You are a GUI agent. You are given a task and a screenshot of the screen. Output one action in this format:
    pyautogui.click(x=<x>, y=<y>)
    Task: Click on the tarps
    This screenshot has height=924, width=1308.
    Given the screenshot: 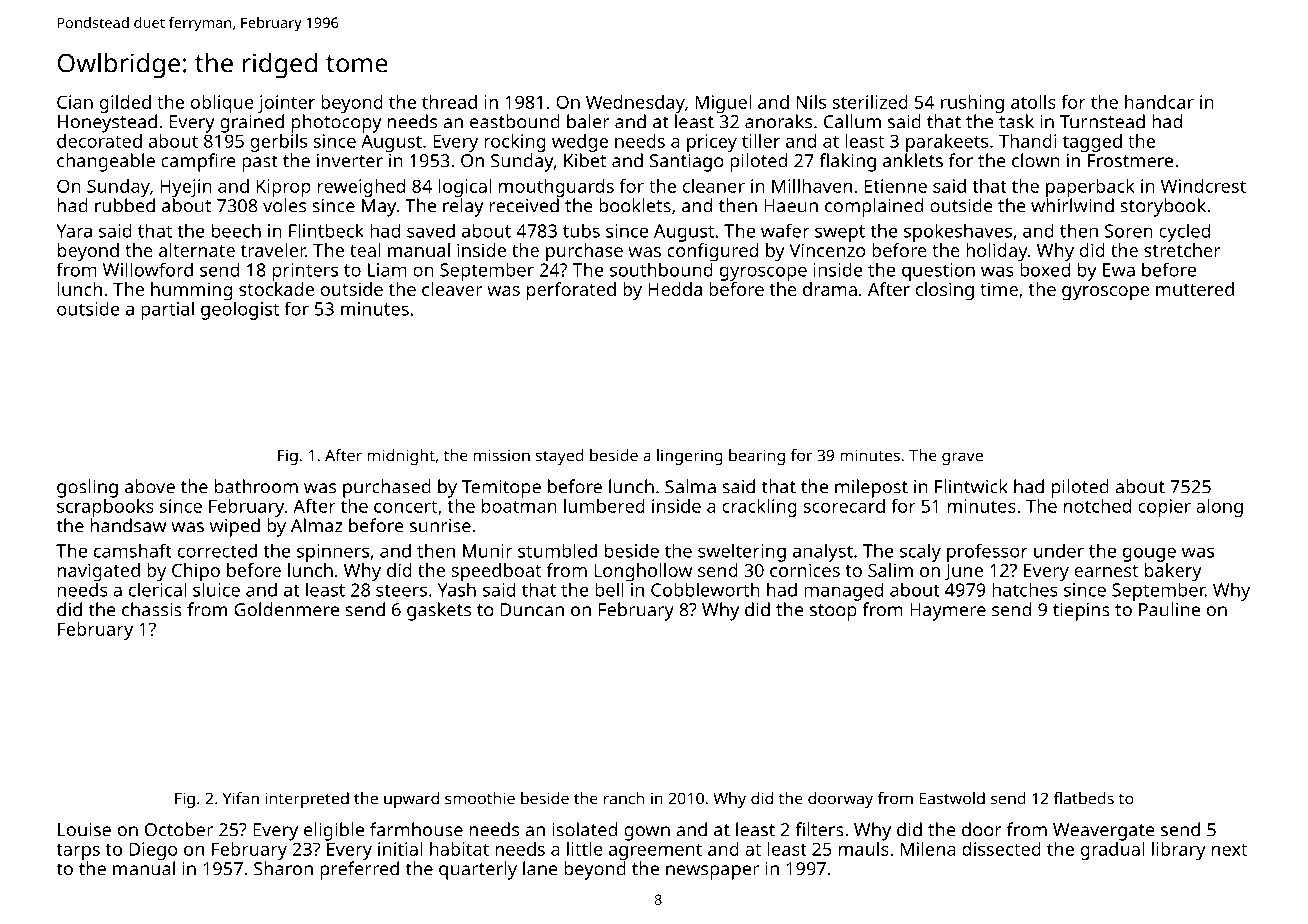 What is the action you would take?
    pyautogui.click(x=78, y=852)
